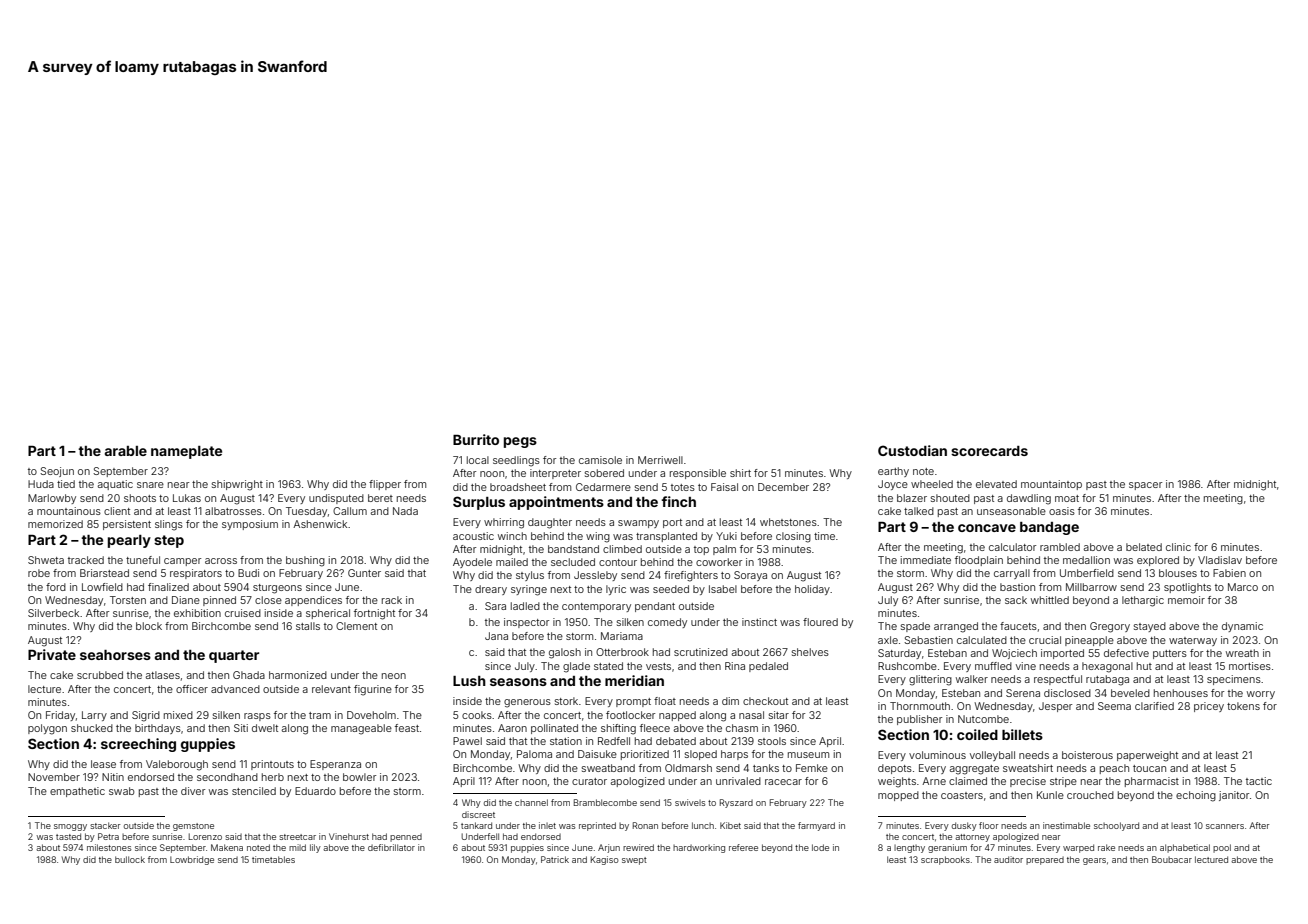  I want to click on scorecards, so click(989, 451).
